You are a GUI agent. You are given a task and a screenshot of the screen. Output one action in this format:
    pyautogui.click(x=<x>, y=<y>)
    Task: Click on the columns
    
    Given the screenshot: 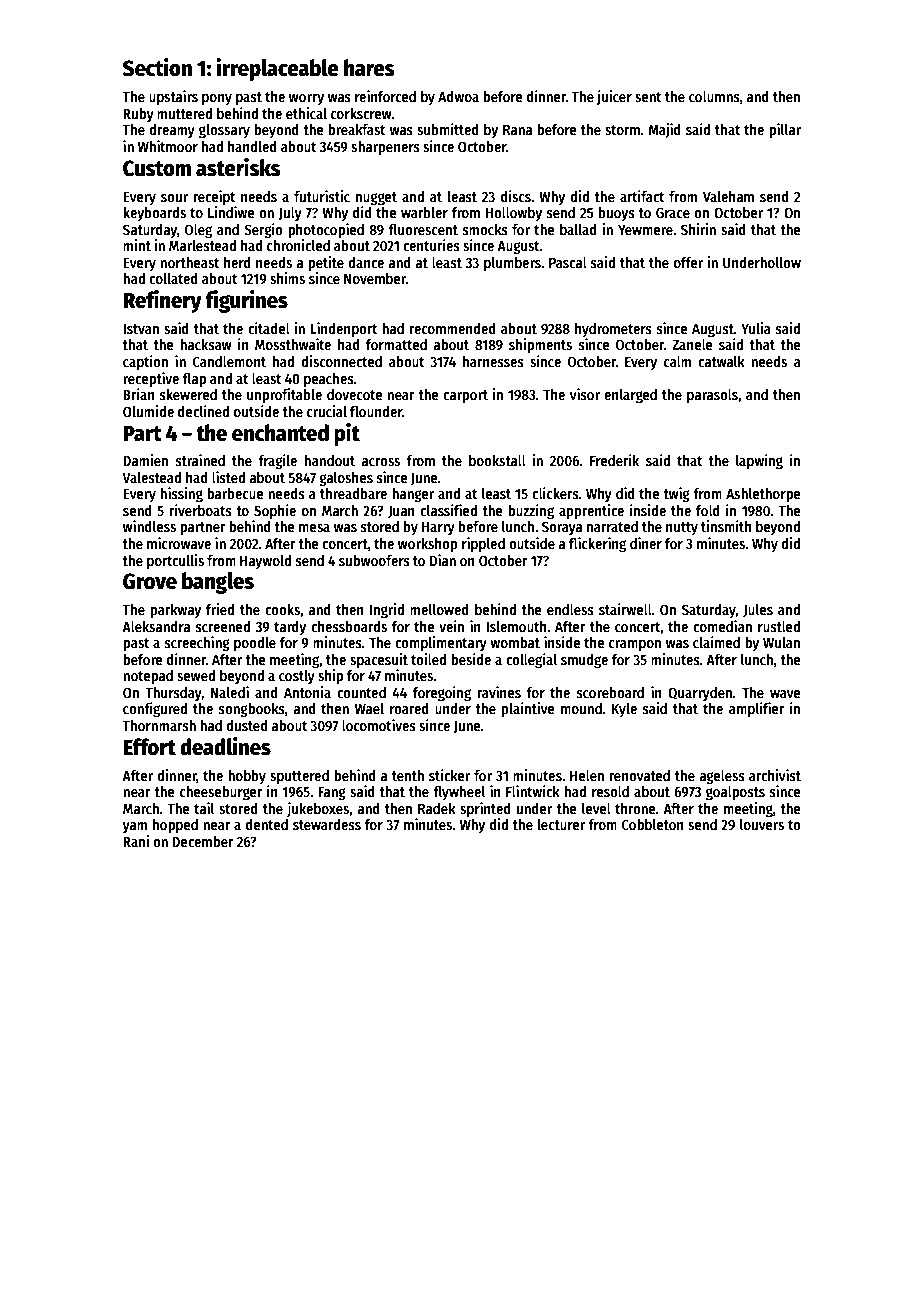 What is the action you would take?
    pyautogui.click(x=714, y=96)
